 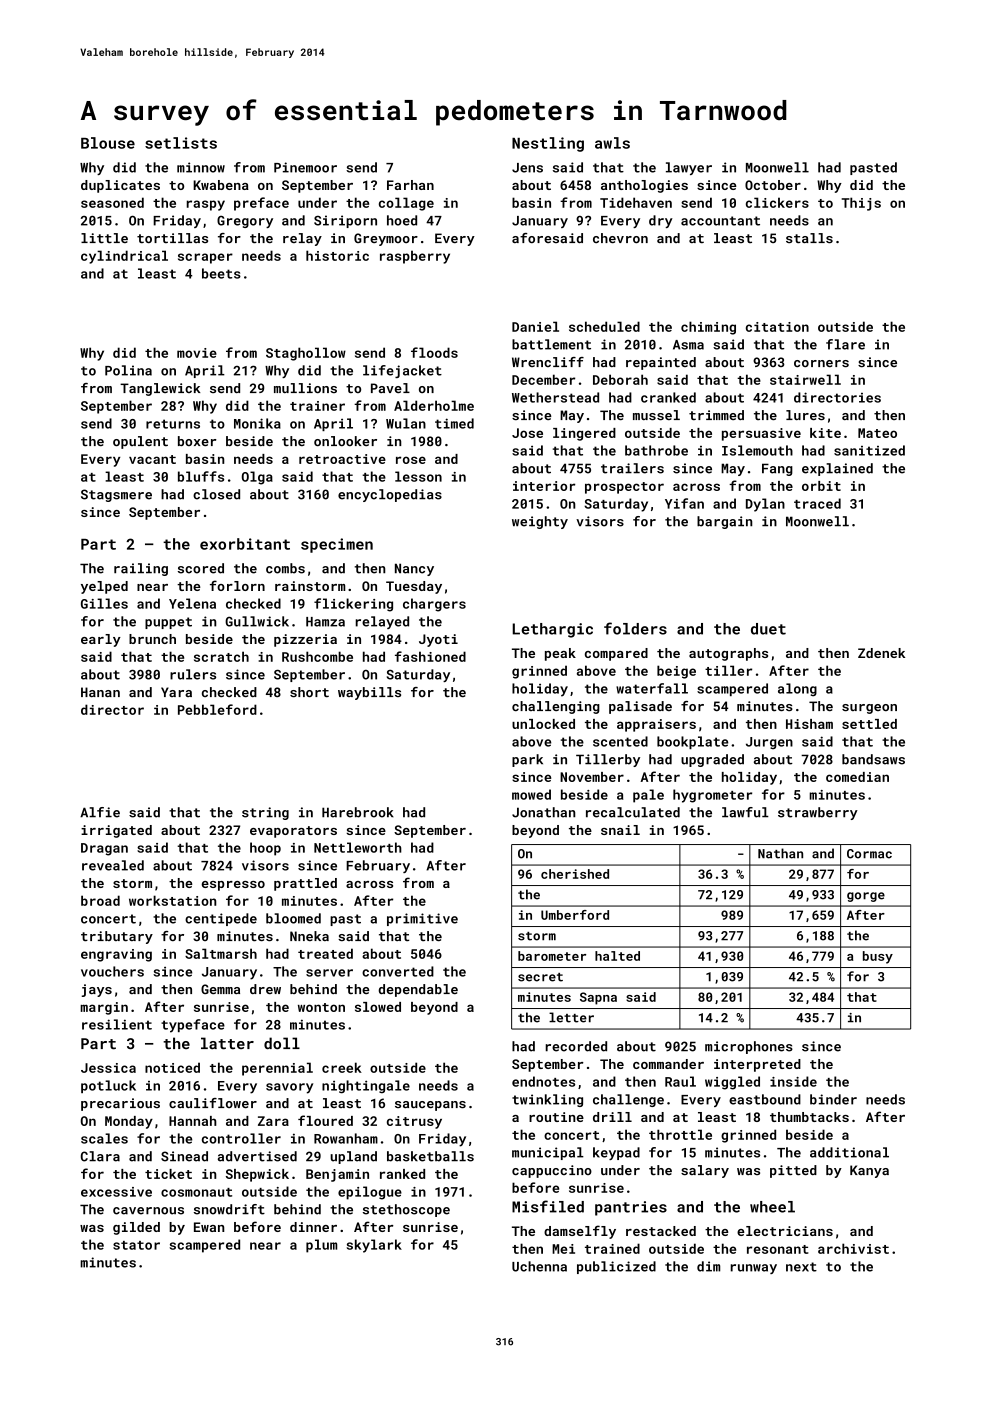 I want to click on noticed, so click(x=172, y=1067).
